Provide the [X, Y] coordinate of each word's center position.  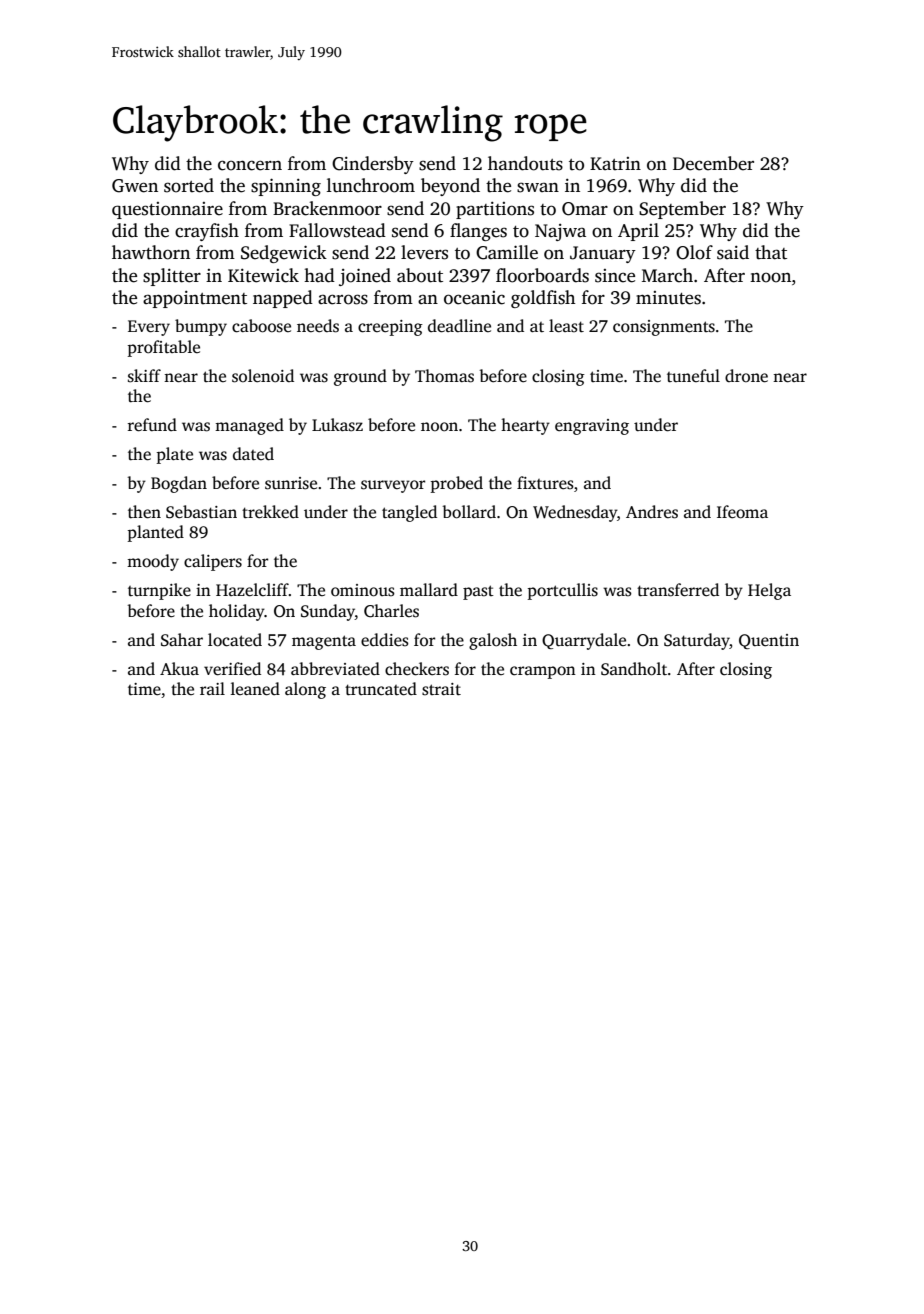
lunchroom [371, 185]
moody [153, 562]
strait [441, 689]
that [771, 252]
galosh [493, 641]
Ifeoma [742, 512]
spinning [286, 187]
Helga [769, 591]
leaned [255, 689]
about [420, 275]
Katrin [615, 164]
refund [152, 425]
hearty [525, 426]
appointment [195, 299]
